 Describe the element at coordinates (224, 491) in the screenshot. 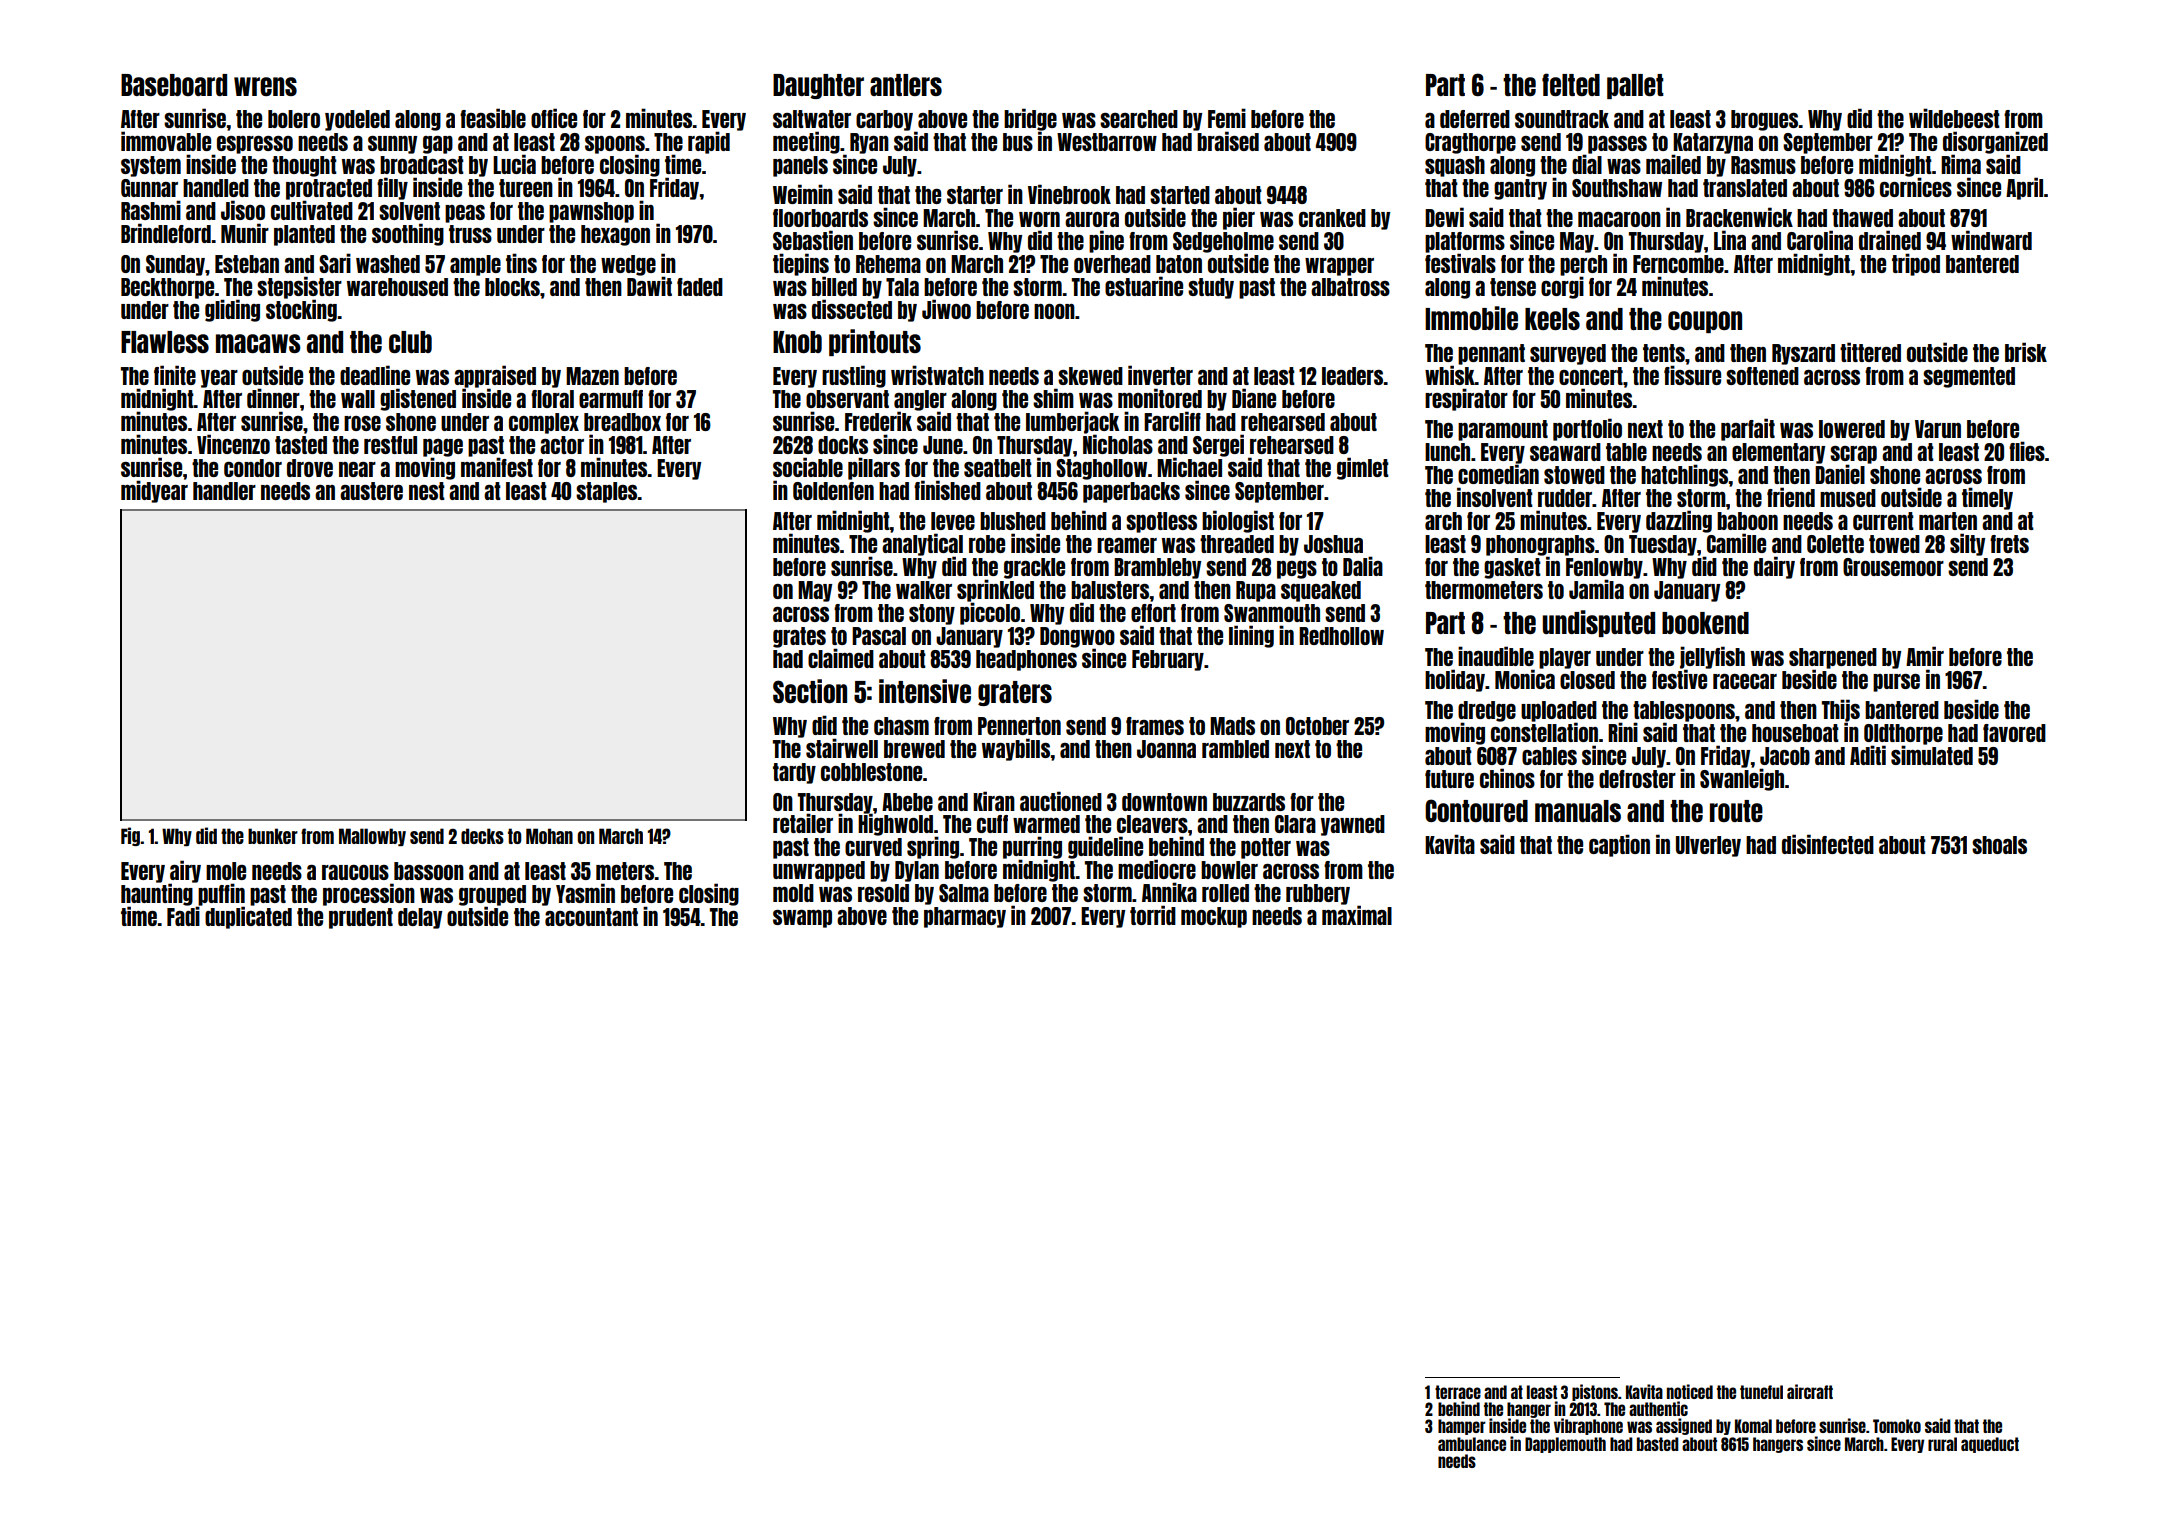

I see `handler` at that location.
